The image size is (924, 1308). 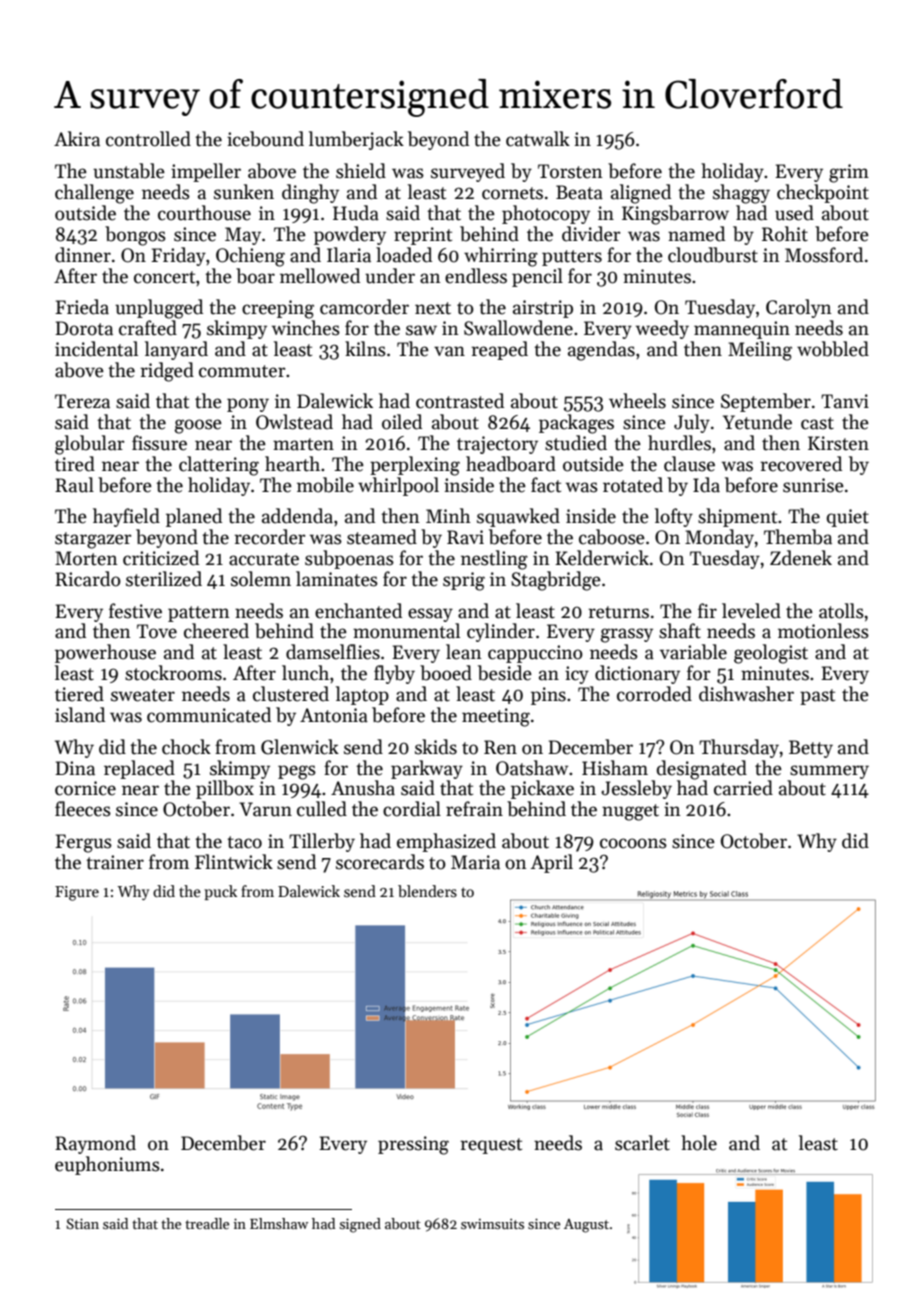 What do you see at coordinates (77, 139) in the screenshot?
I see `Akira` at bounding box center [77, 139].
